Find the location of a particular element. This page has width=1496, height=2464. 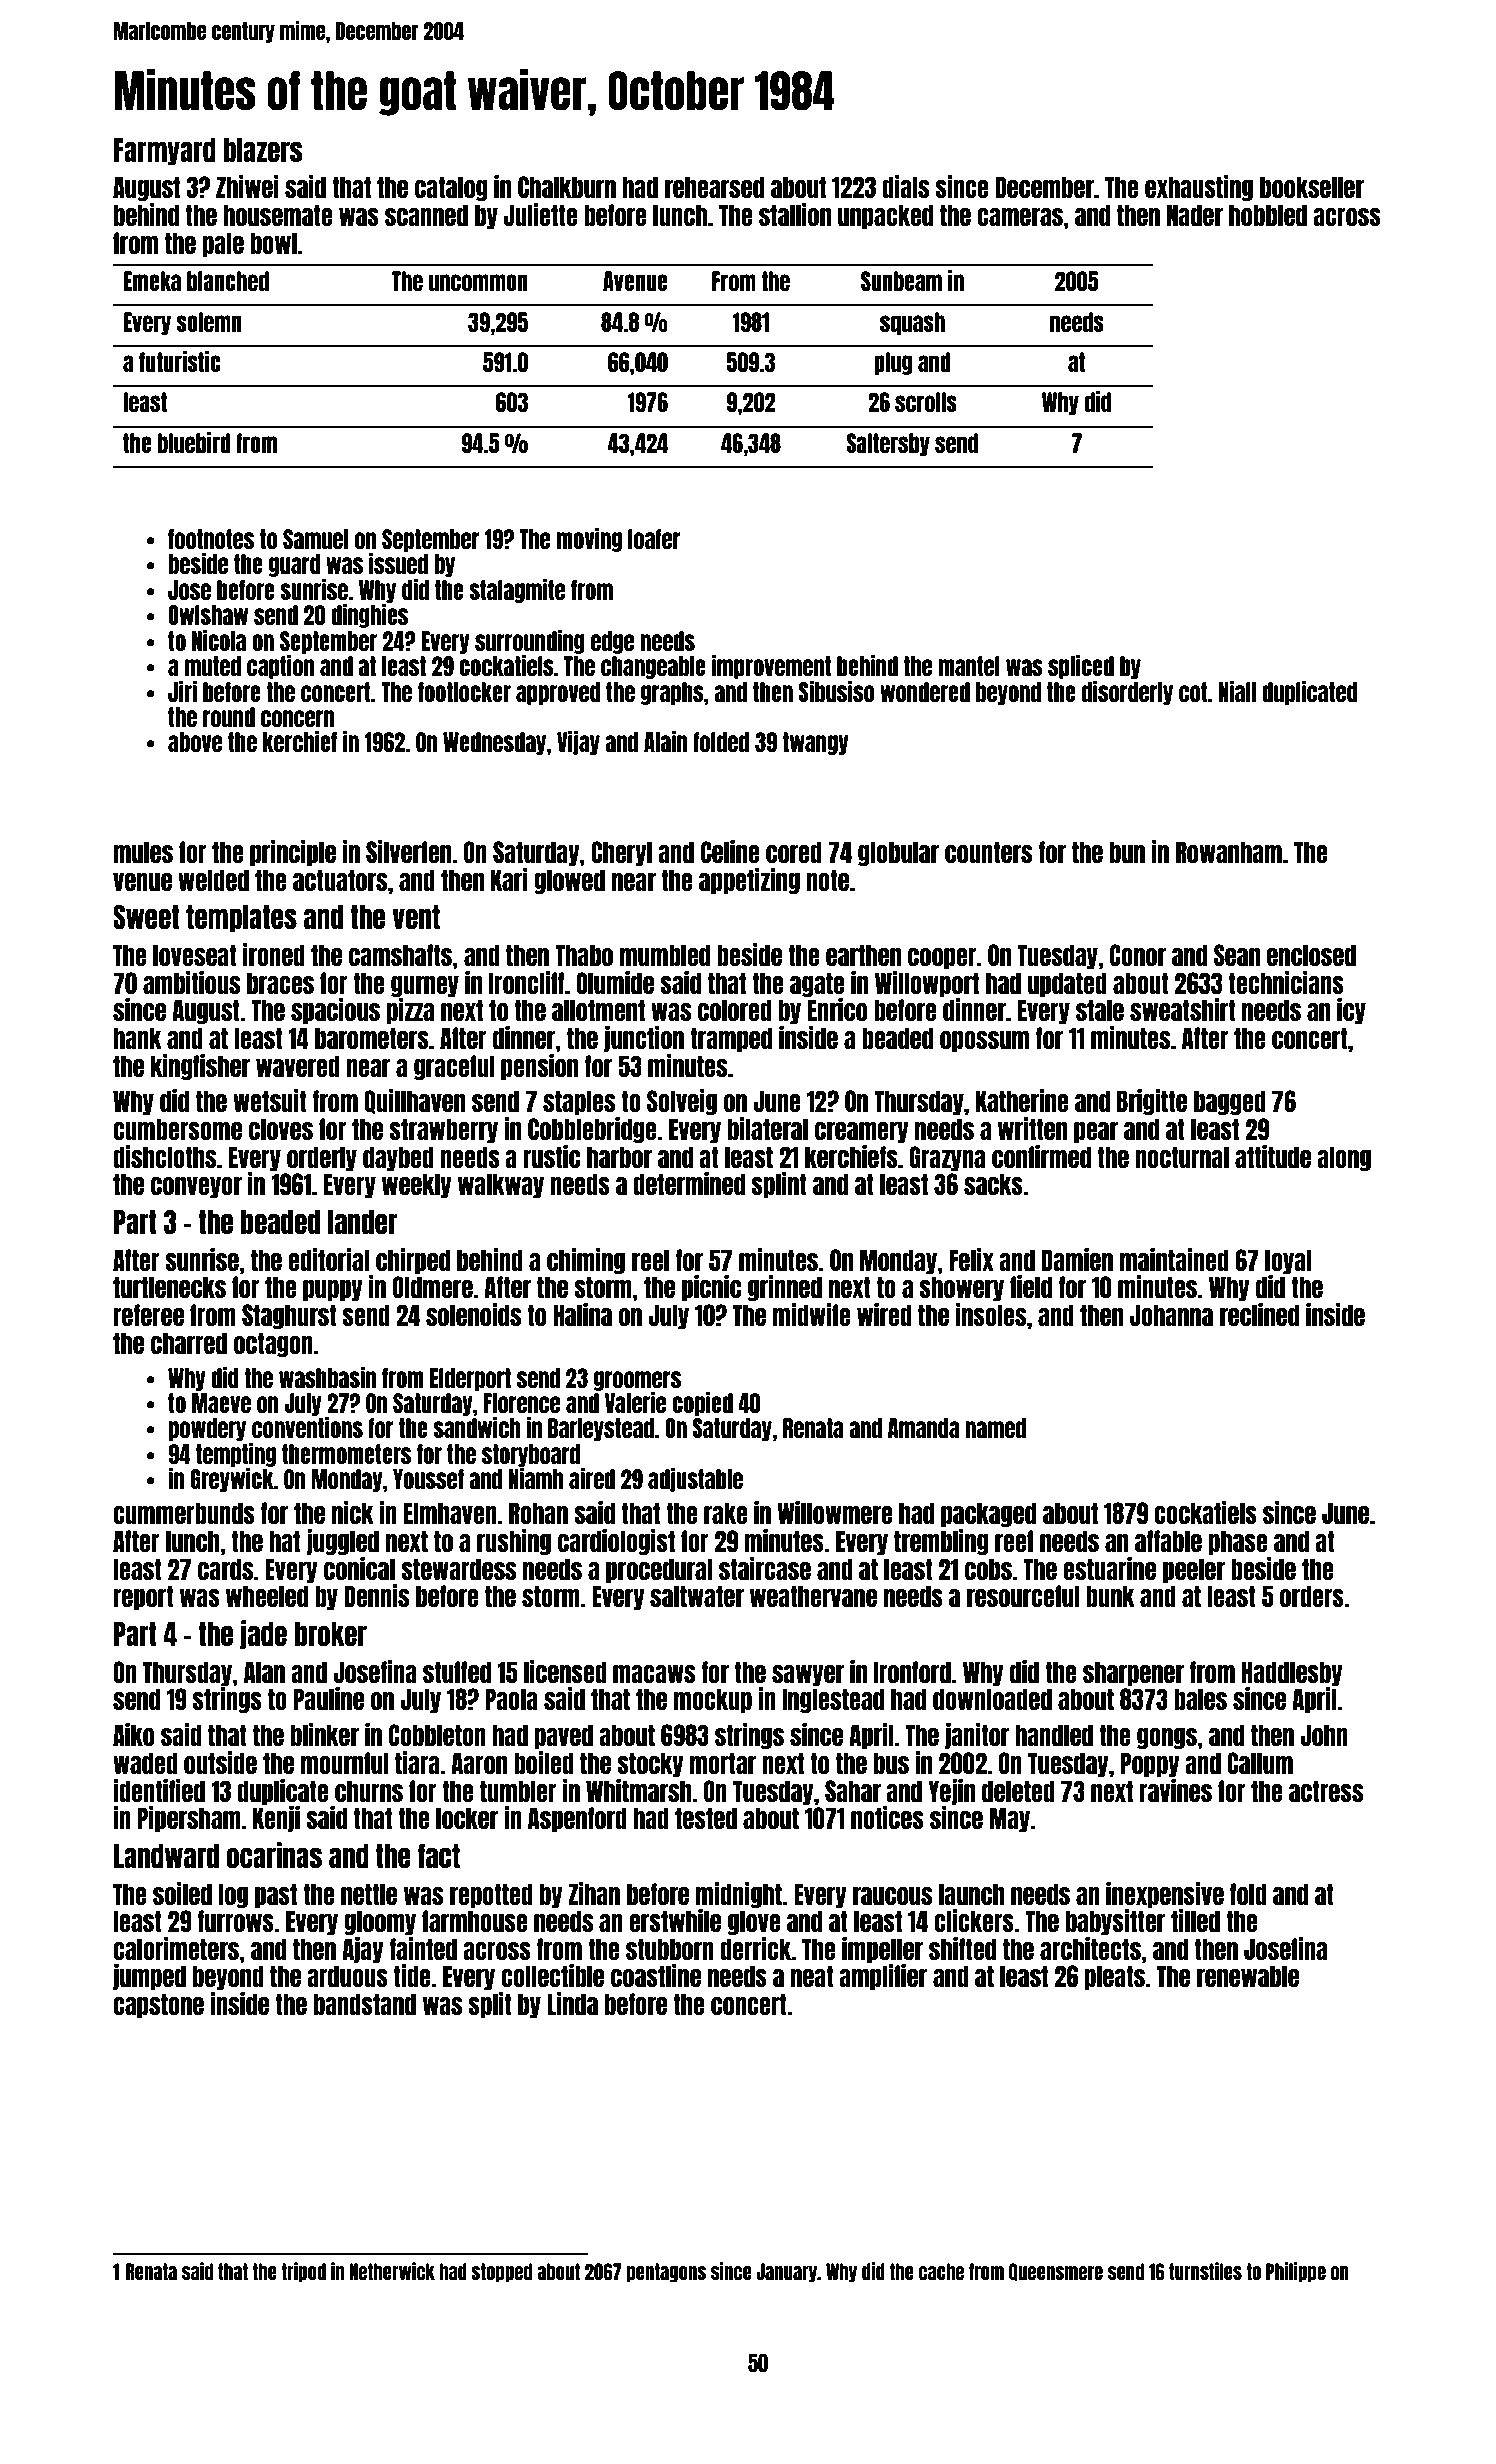

Philippe is located at coordinates (1296, 2272).
